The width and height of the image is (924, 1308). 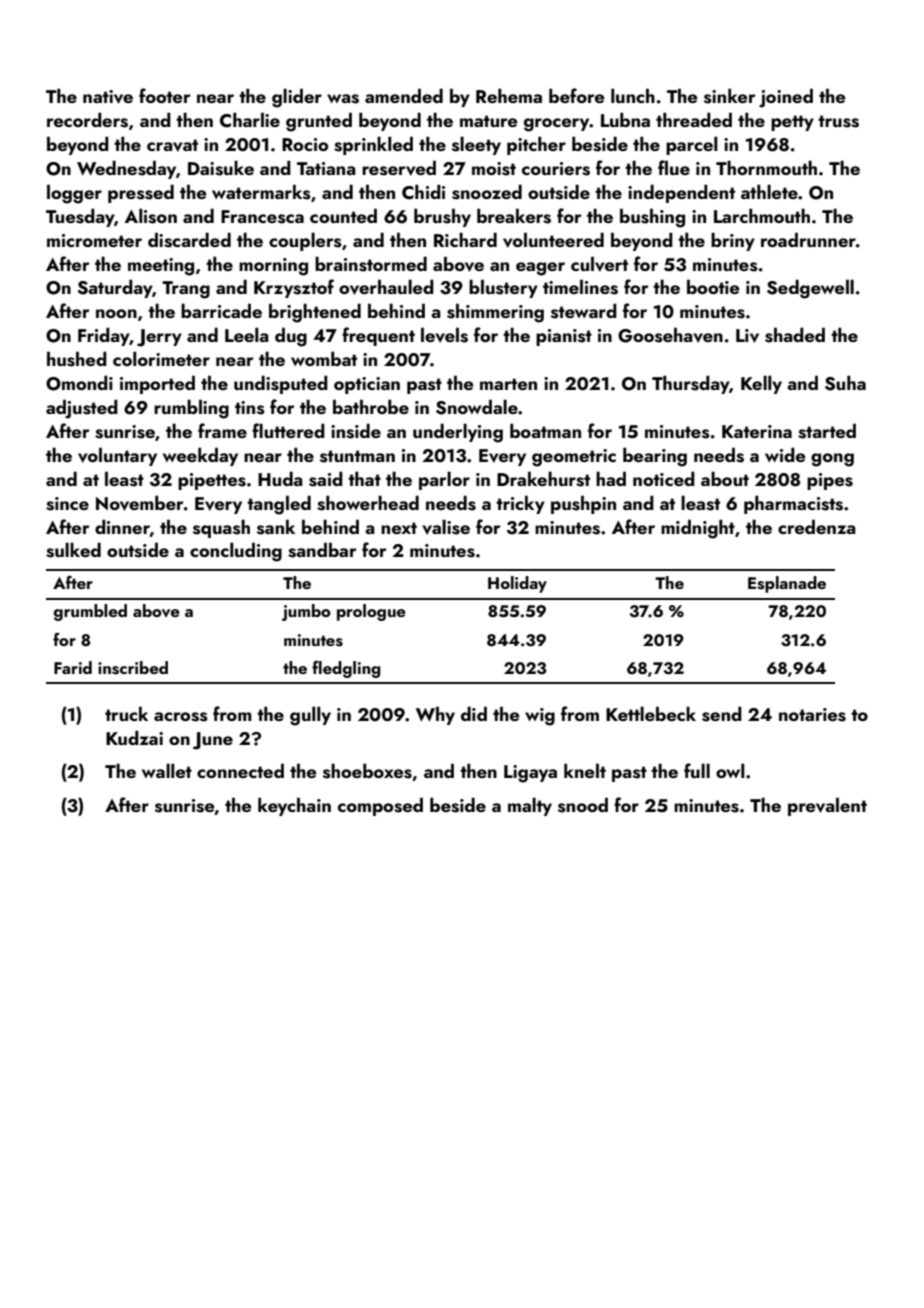 What do you see at coordinates (786, 98) in the image?
I see `joined` at bounding box center [786, 98].
